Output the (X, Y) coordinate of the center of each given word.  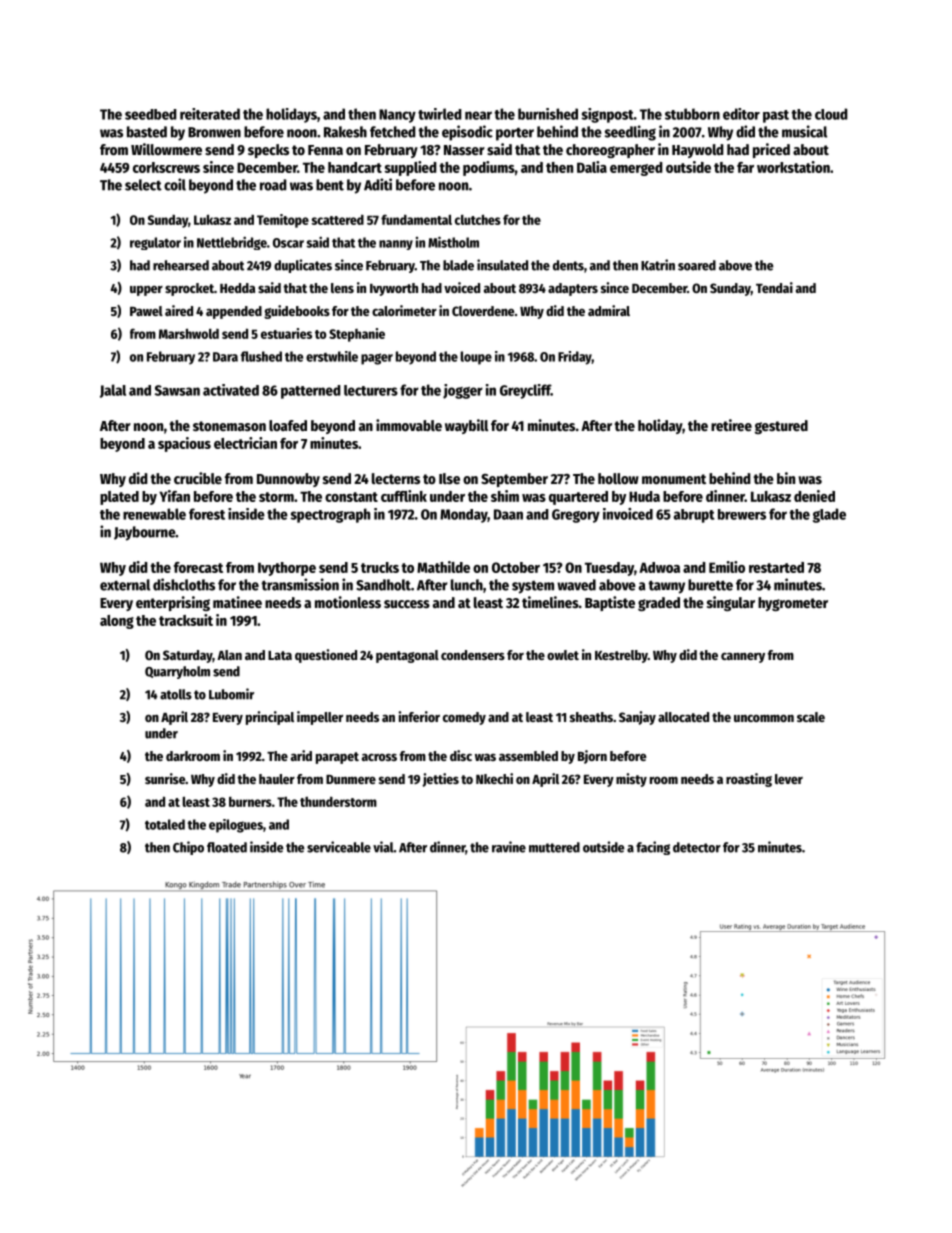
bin (786, 478)
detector (697, 847)
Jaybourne (144, 533)
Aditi (378, 184)
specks (268, 151)
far (745, 167)
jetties (440, 780)
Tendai (774, 287)
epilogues (236, 826)
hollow (618, 478)
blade (458, 265)
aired (179, 310)
